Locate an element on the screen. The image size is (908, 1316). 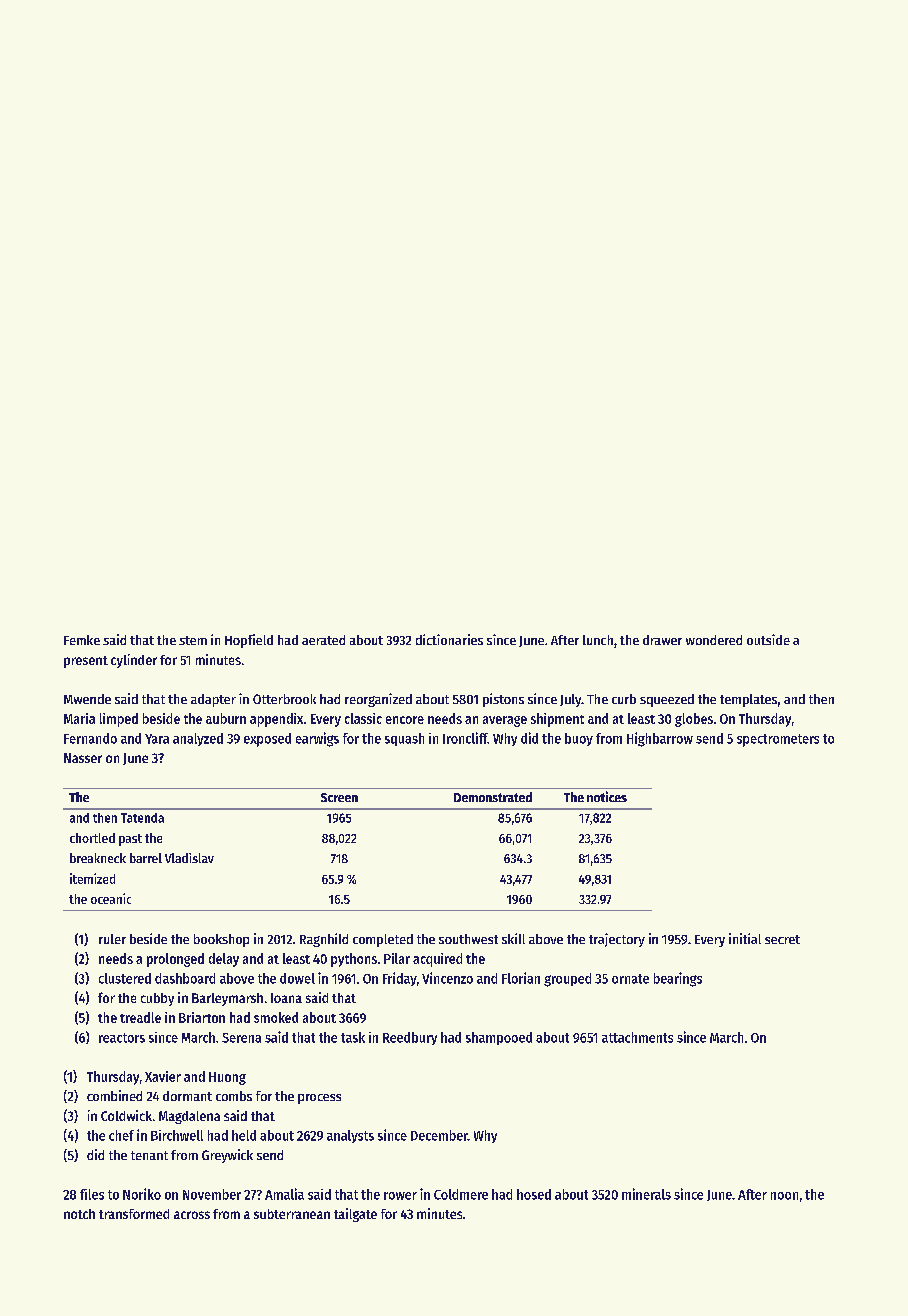
reorganized is located at coordinates (378, 700).
